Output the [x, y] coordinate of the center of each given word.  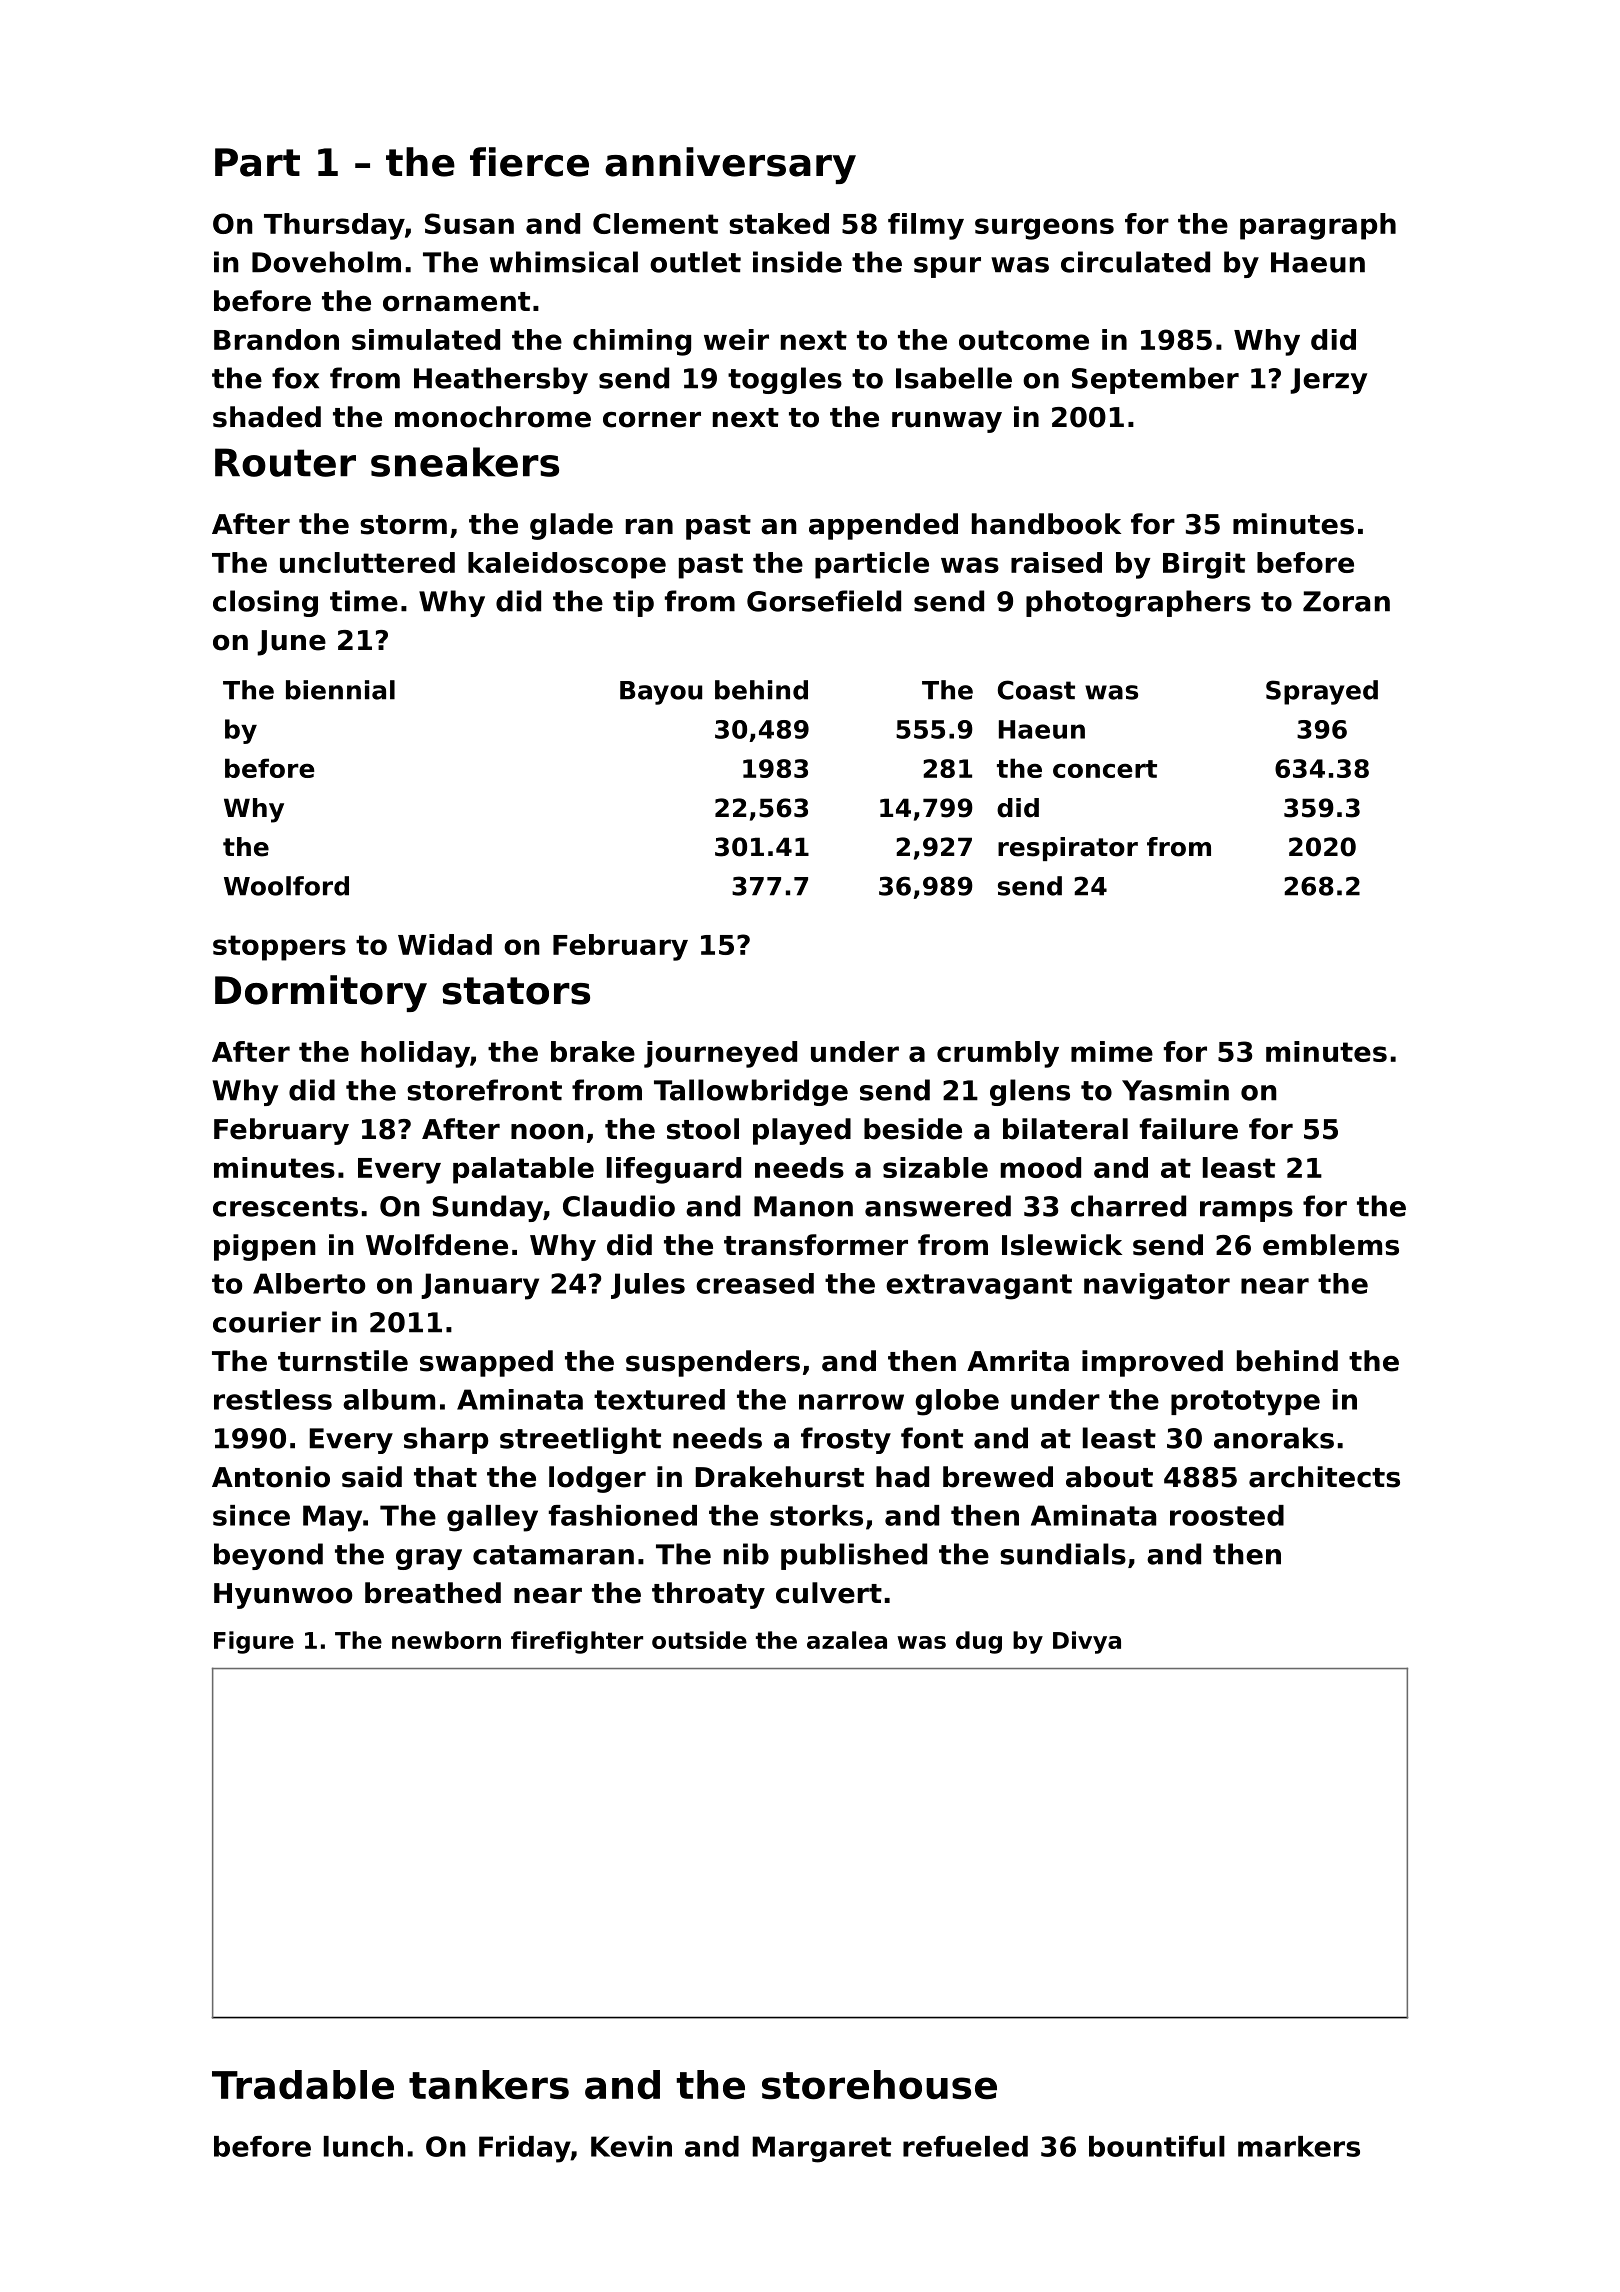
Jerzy [1328, 381]
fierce [529, 162]
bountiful [1157, 2146]
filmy [926, 226]
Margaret [821, 2149]
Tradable [303, 2085]
